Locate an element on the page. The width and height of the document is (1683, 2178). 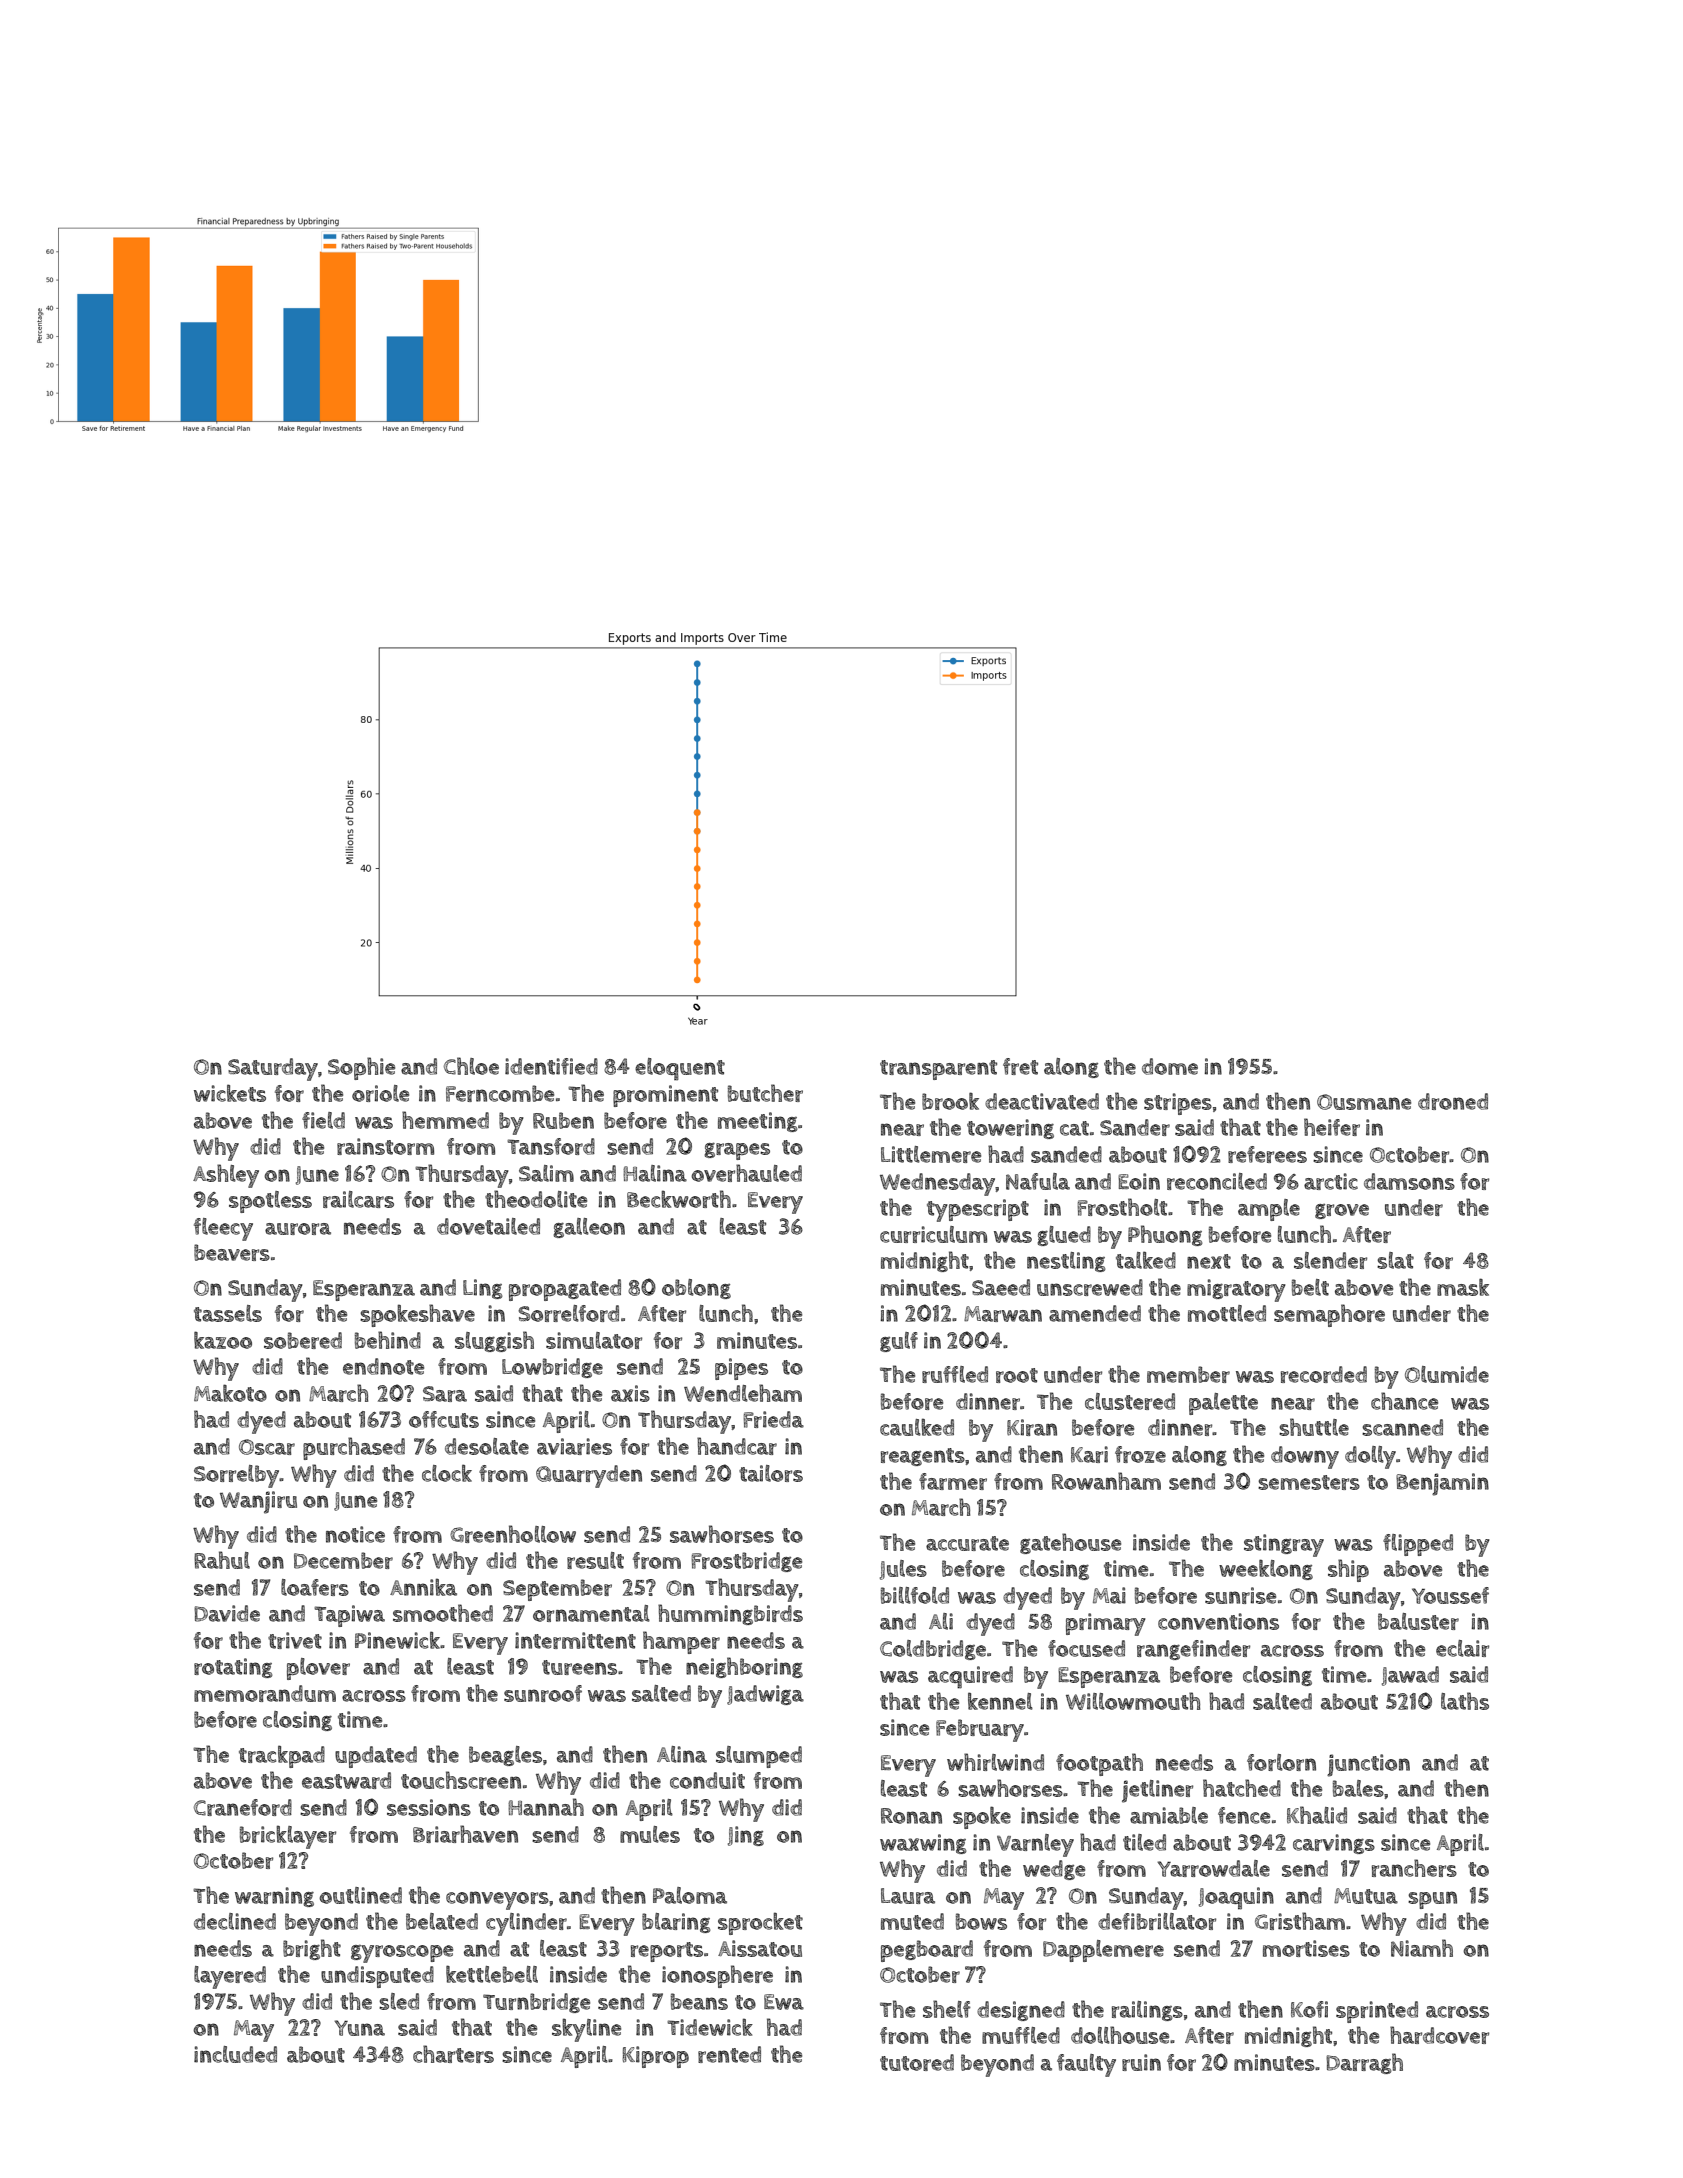
Ronan is located at coordinates (911, 1816).
